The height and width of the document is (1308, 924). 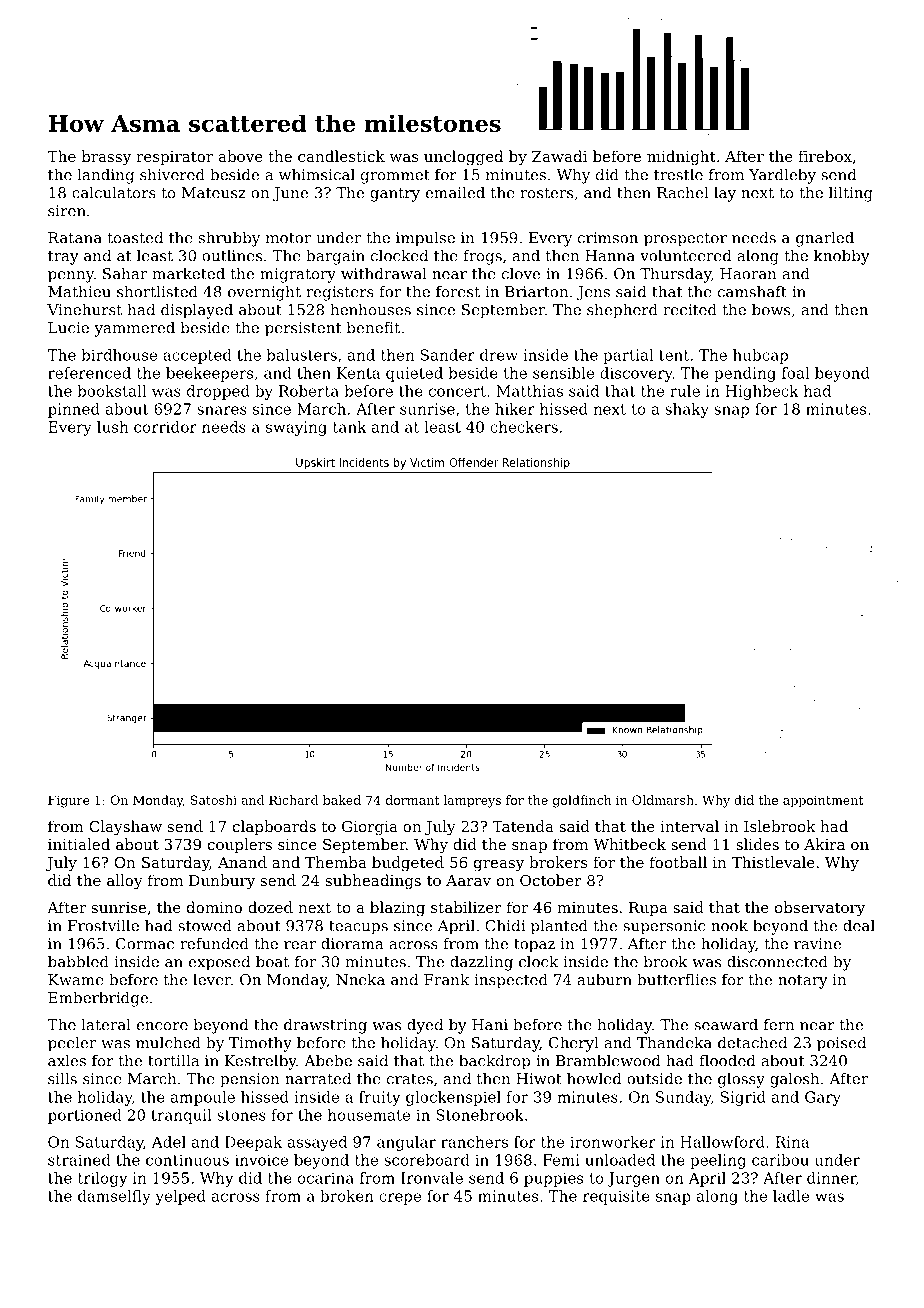 What do you see at coordinates (350, 427) in the document?
I see `tank` at bounding box center [350, 427].
